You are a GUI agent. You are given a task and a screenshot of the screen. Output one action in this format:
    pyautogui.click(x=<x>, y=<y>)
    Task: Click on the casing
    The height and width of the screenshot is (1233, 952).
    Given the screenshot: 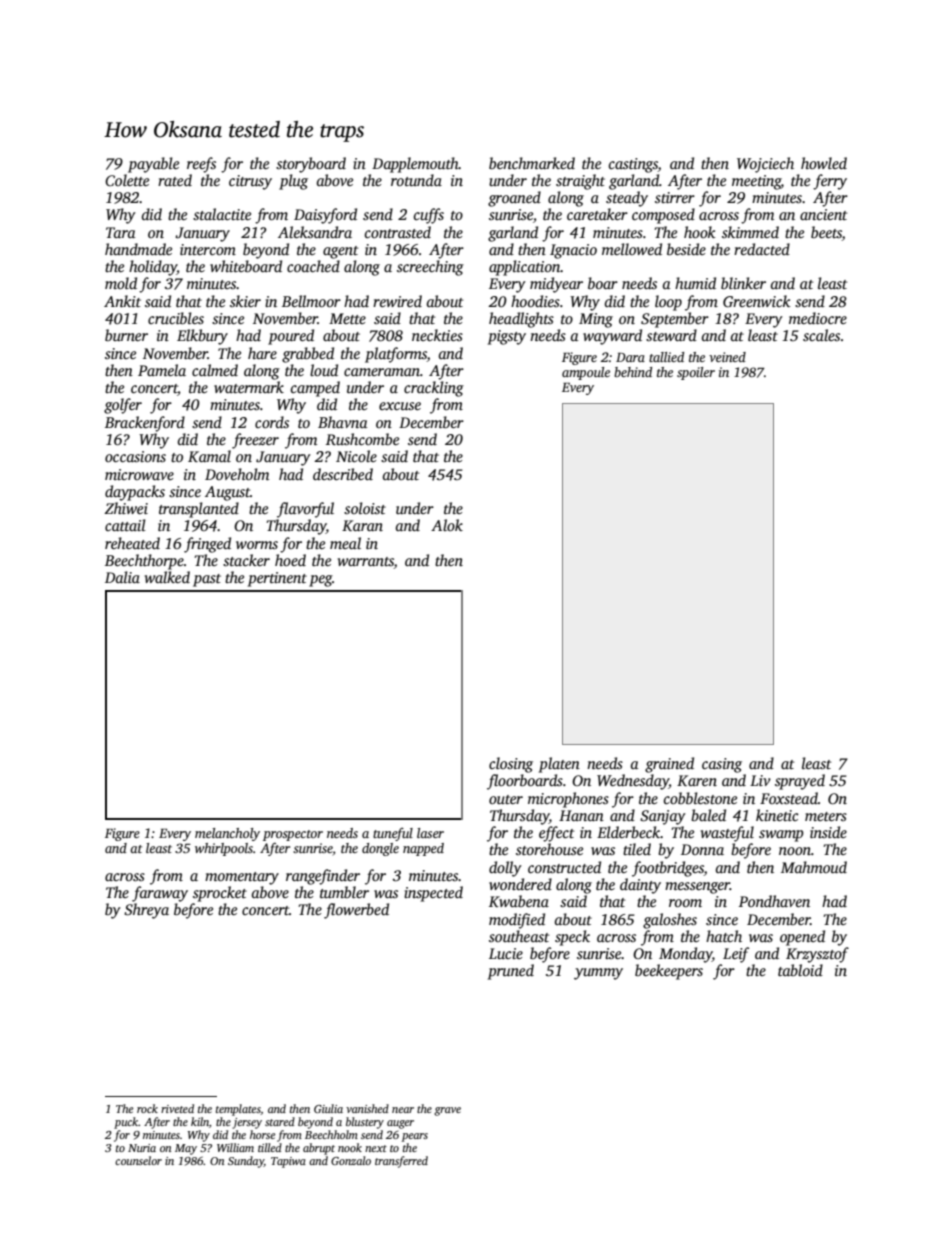 What is the action you would take?
    pyautogui.click(x=722, y=765)
